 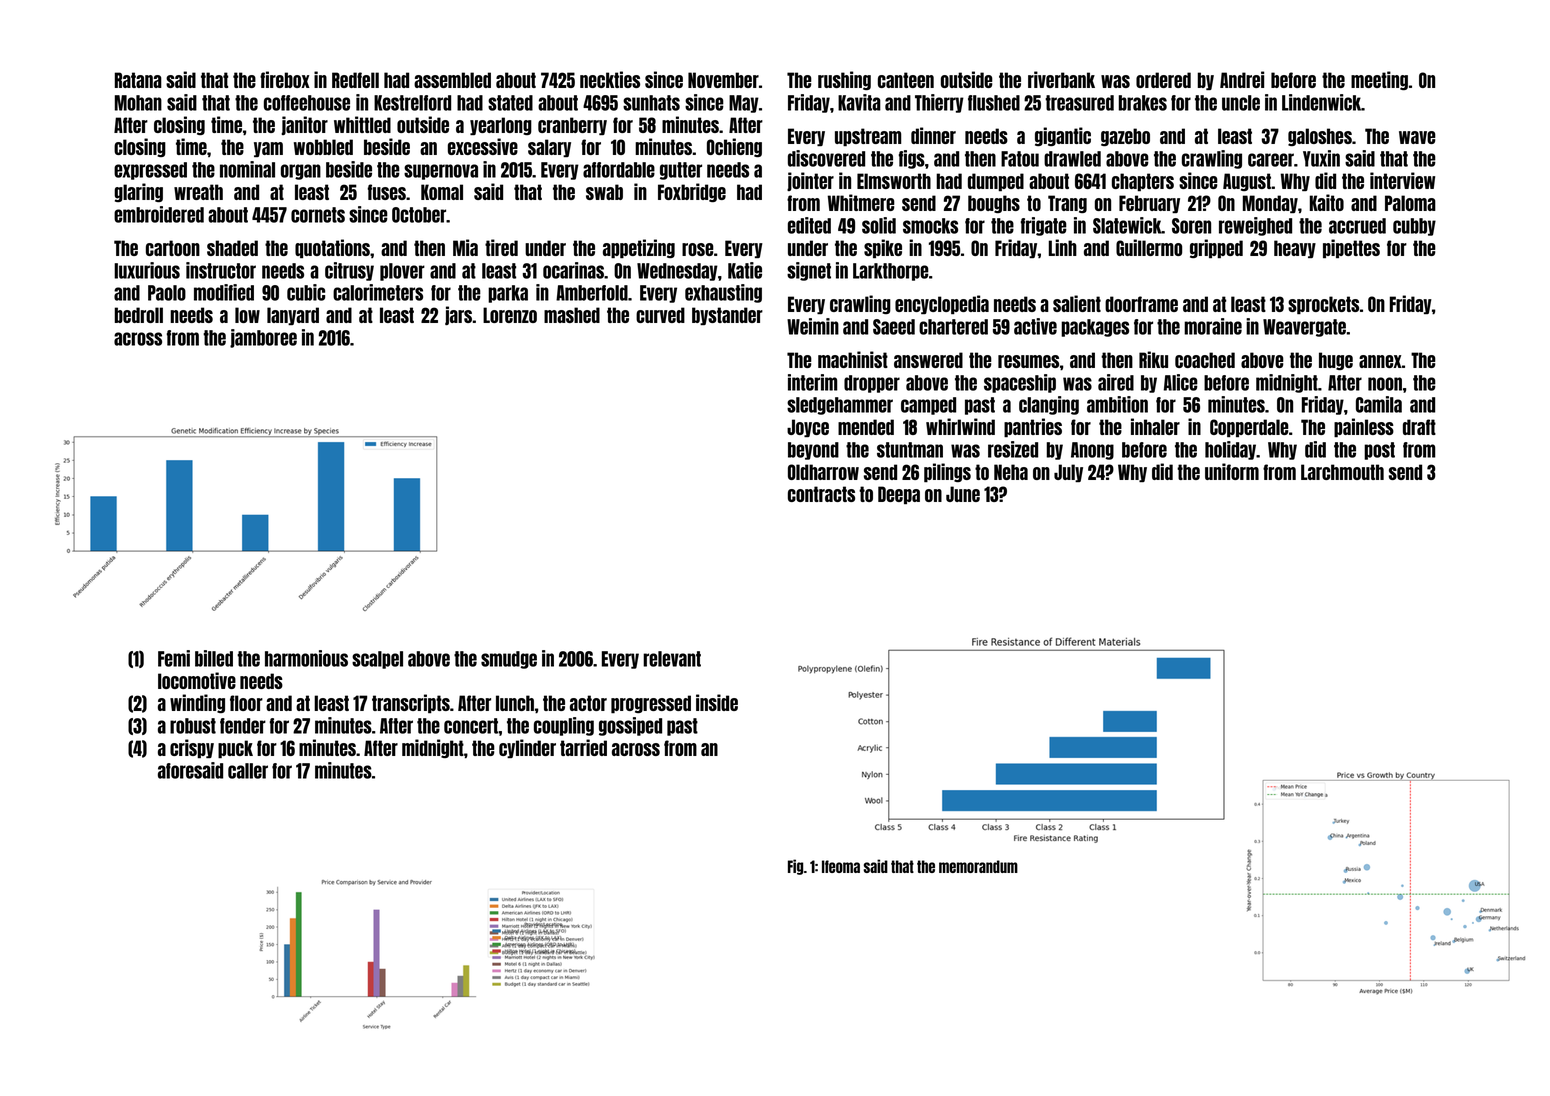 I want to click on Larkthorpe, so click(x=891, y=272).
